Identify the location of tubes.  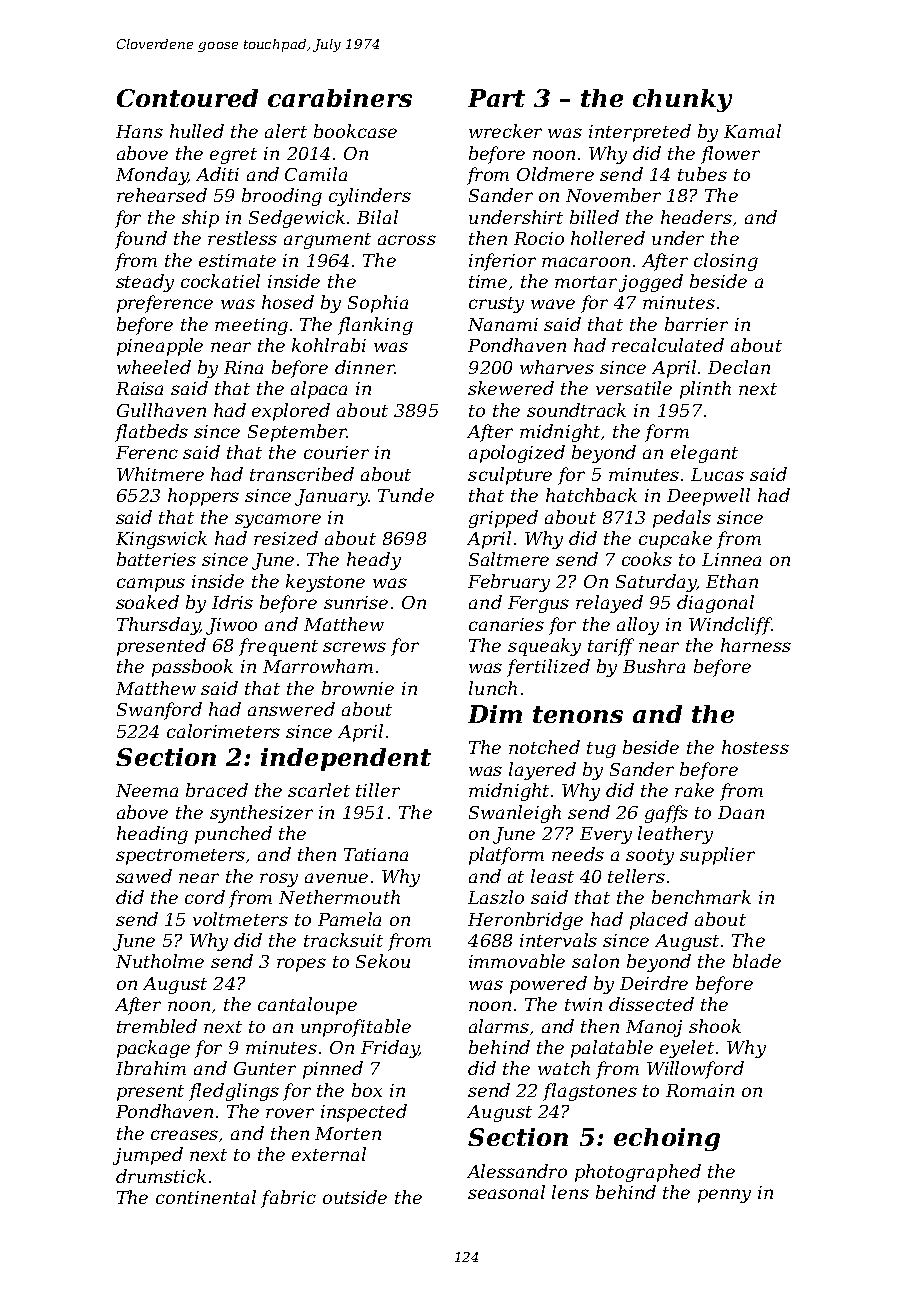
(702, 174).
